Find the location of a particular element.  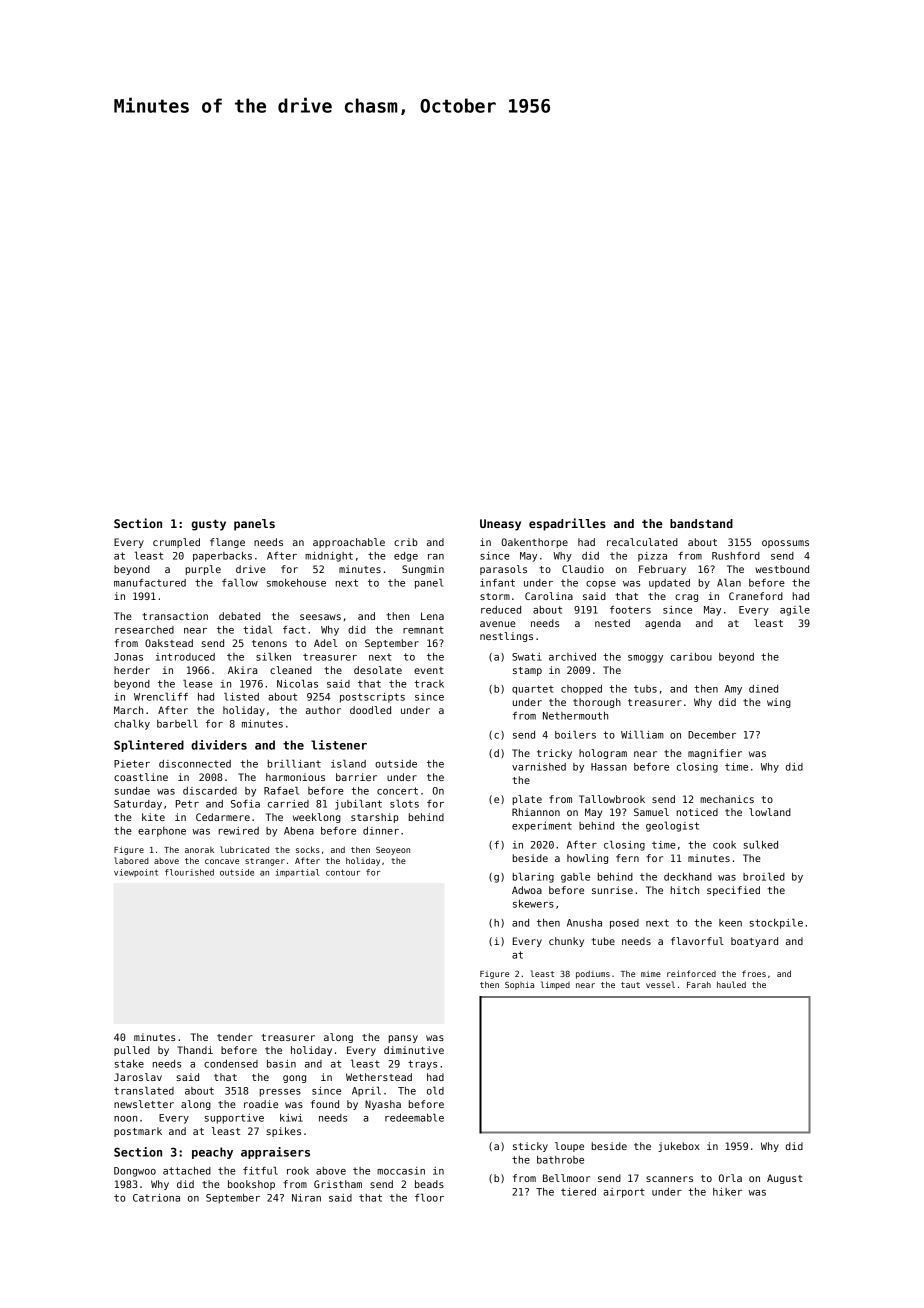

crumpled is located at coordinates (176, 543).
